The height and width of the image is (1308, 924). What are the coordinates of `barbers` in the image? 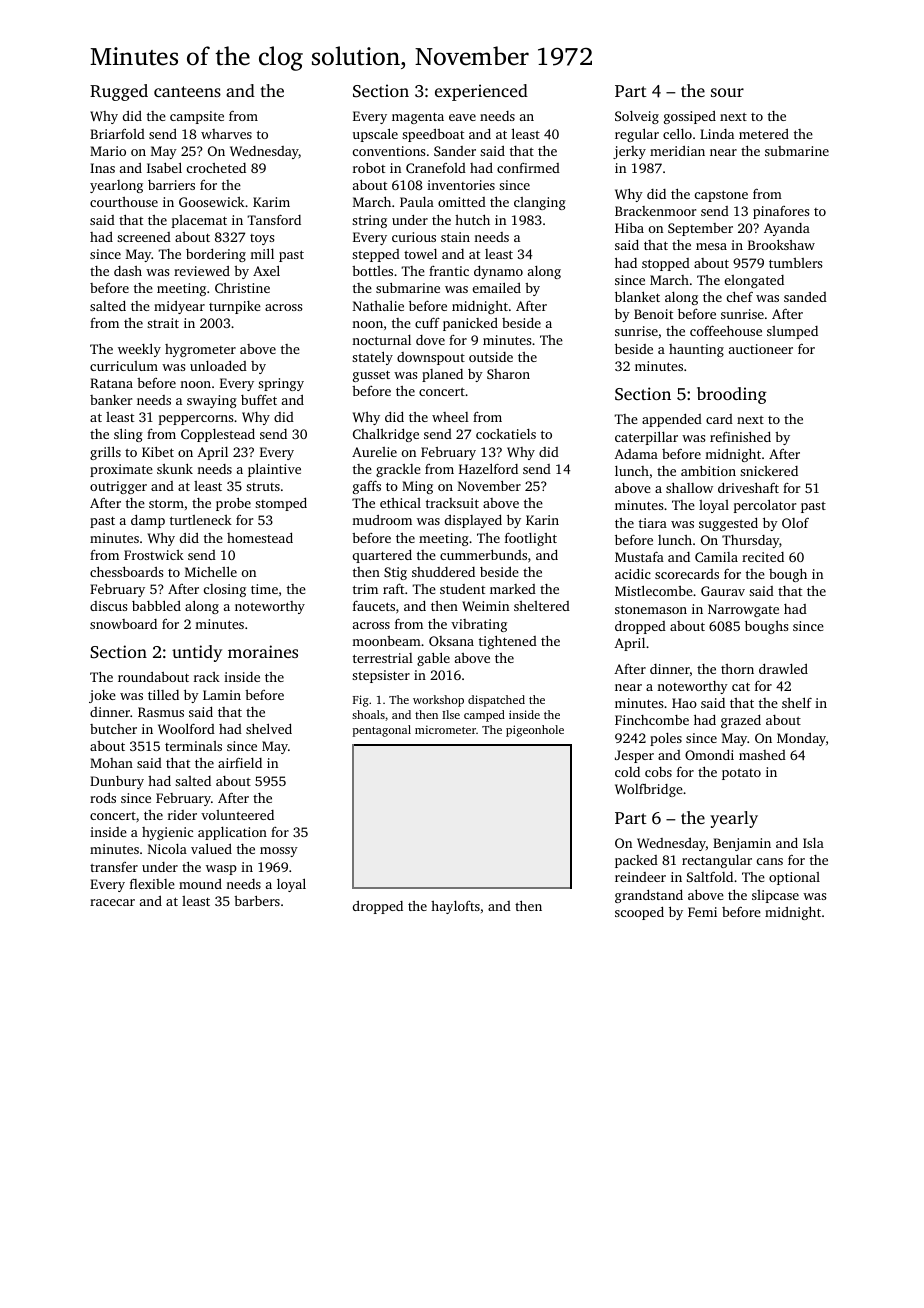 It's located at (257, 900).
